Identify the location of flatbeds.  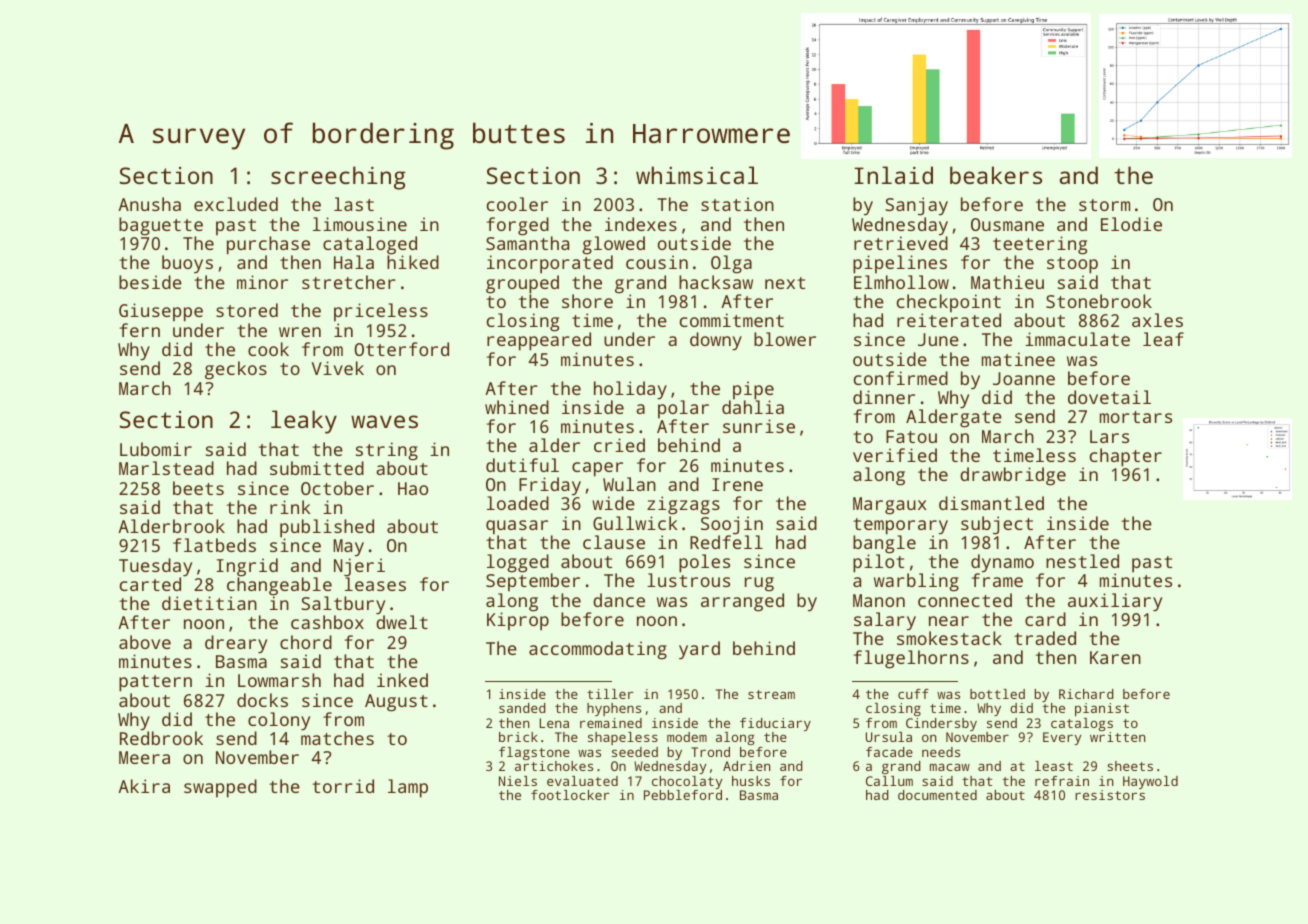
(214, 545).
